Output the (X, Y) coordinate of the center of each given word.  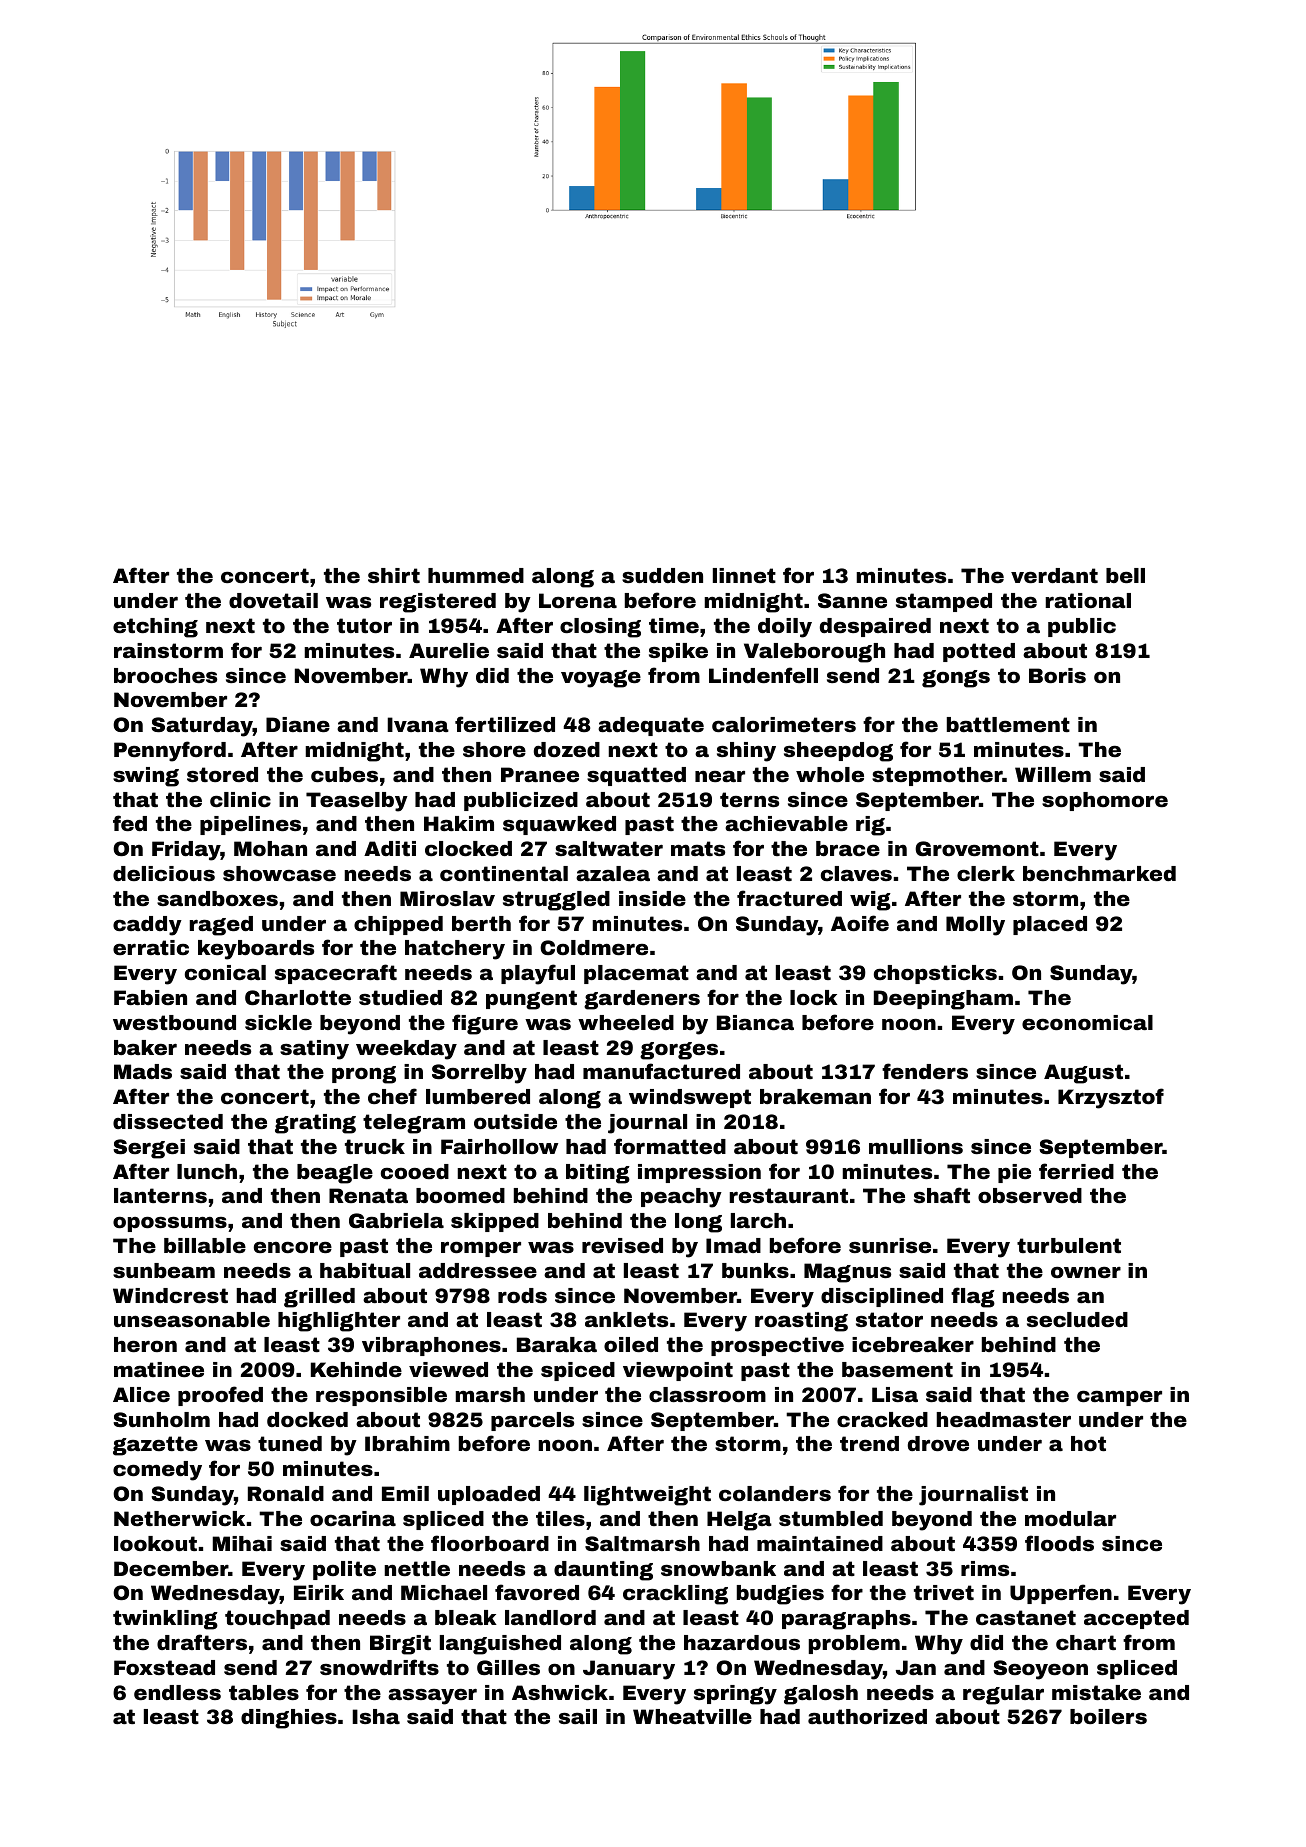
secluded (1077, 1319)
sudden (662, 575)
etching (155, 628)
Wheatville (692, 1716)
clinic (240, 799)
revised (622, 1245)
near (720, 776)
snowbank (718, 1568)
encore (293, 1247)
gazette (155, 1446)
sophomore (1105, 801)
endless (177, 1692)
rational (1088, 600)
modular (1070, 1518)
